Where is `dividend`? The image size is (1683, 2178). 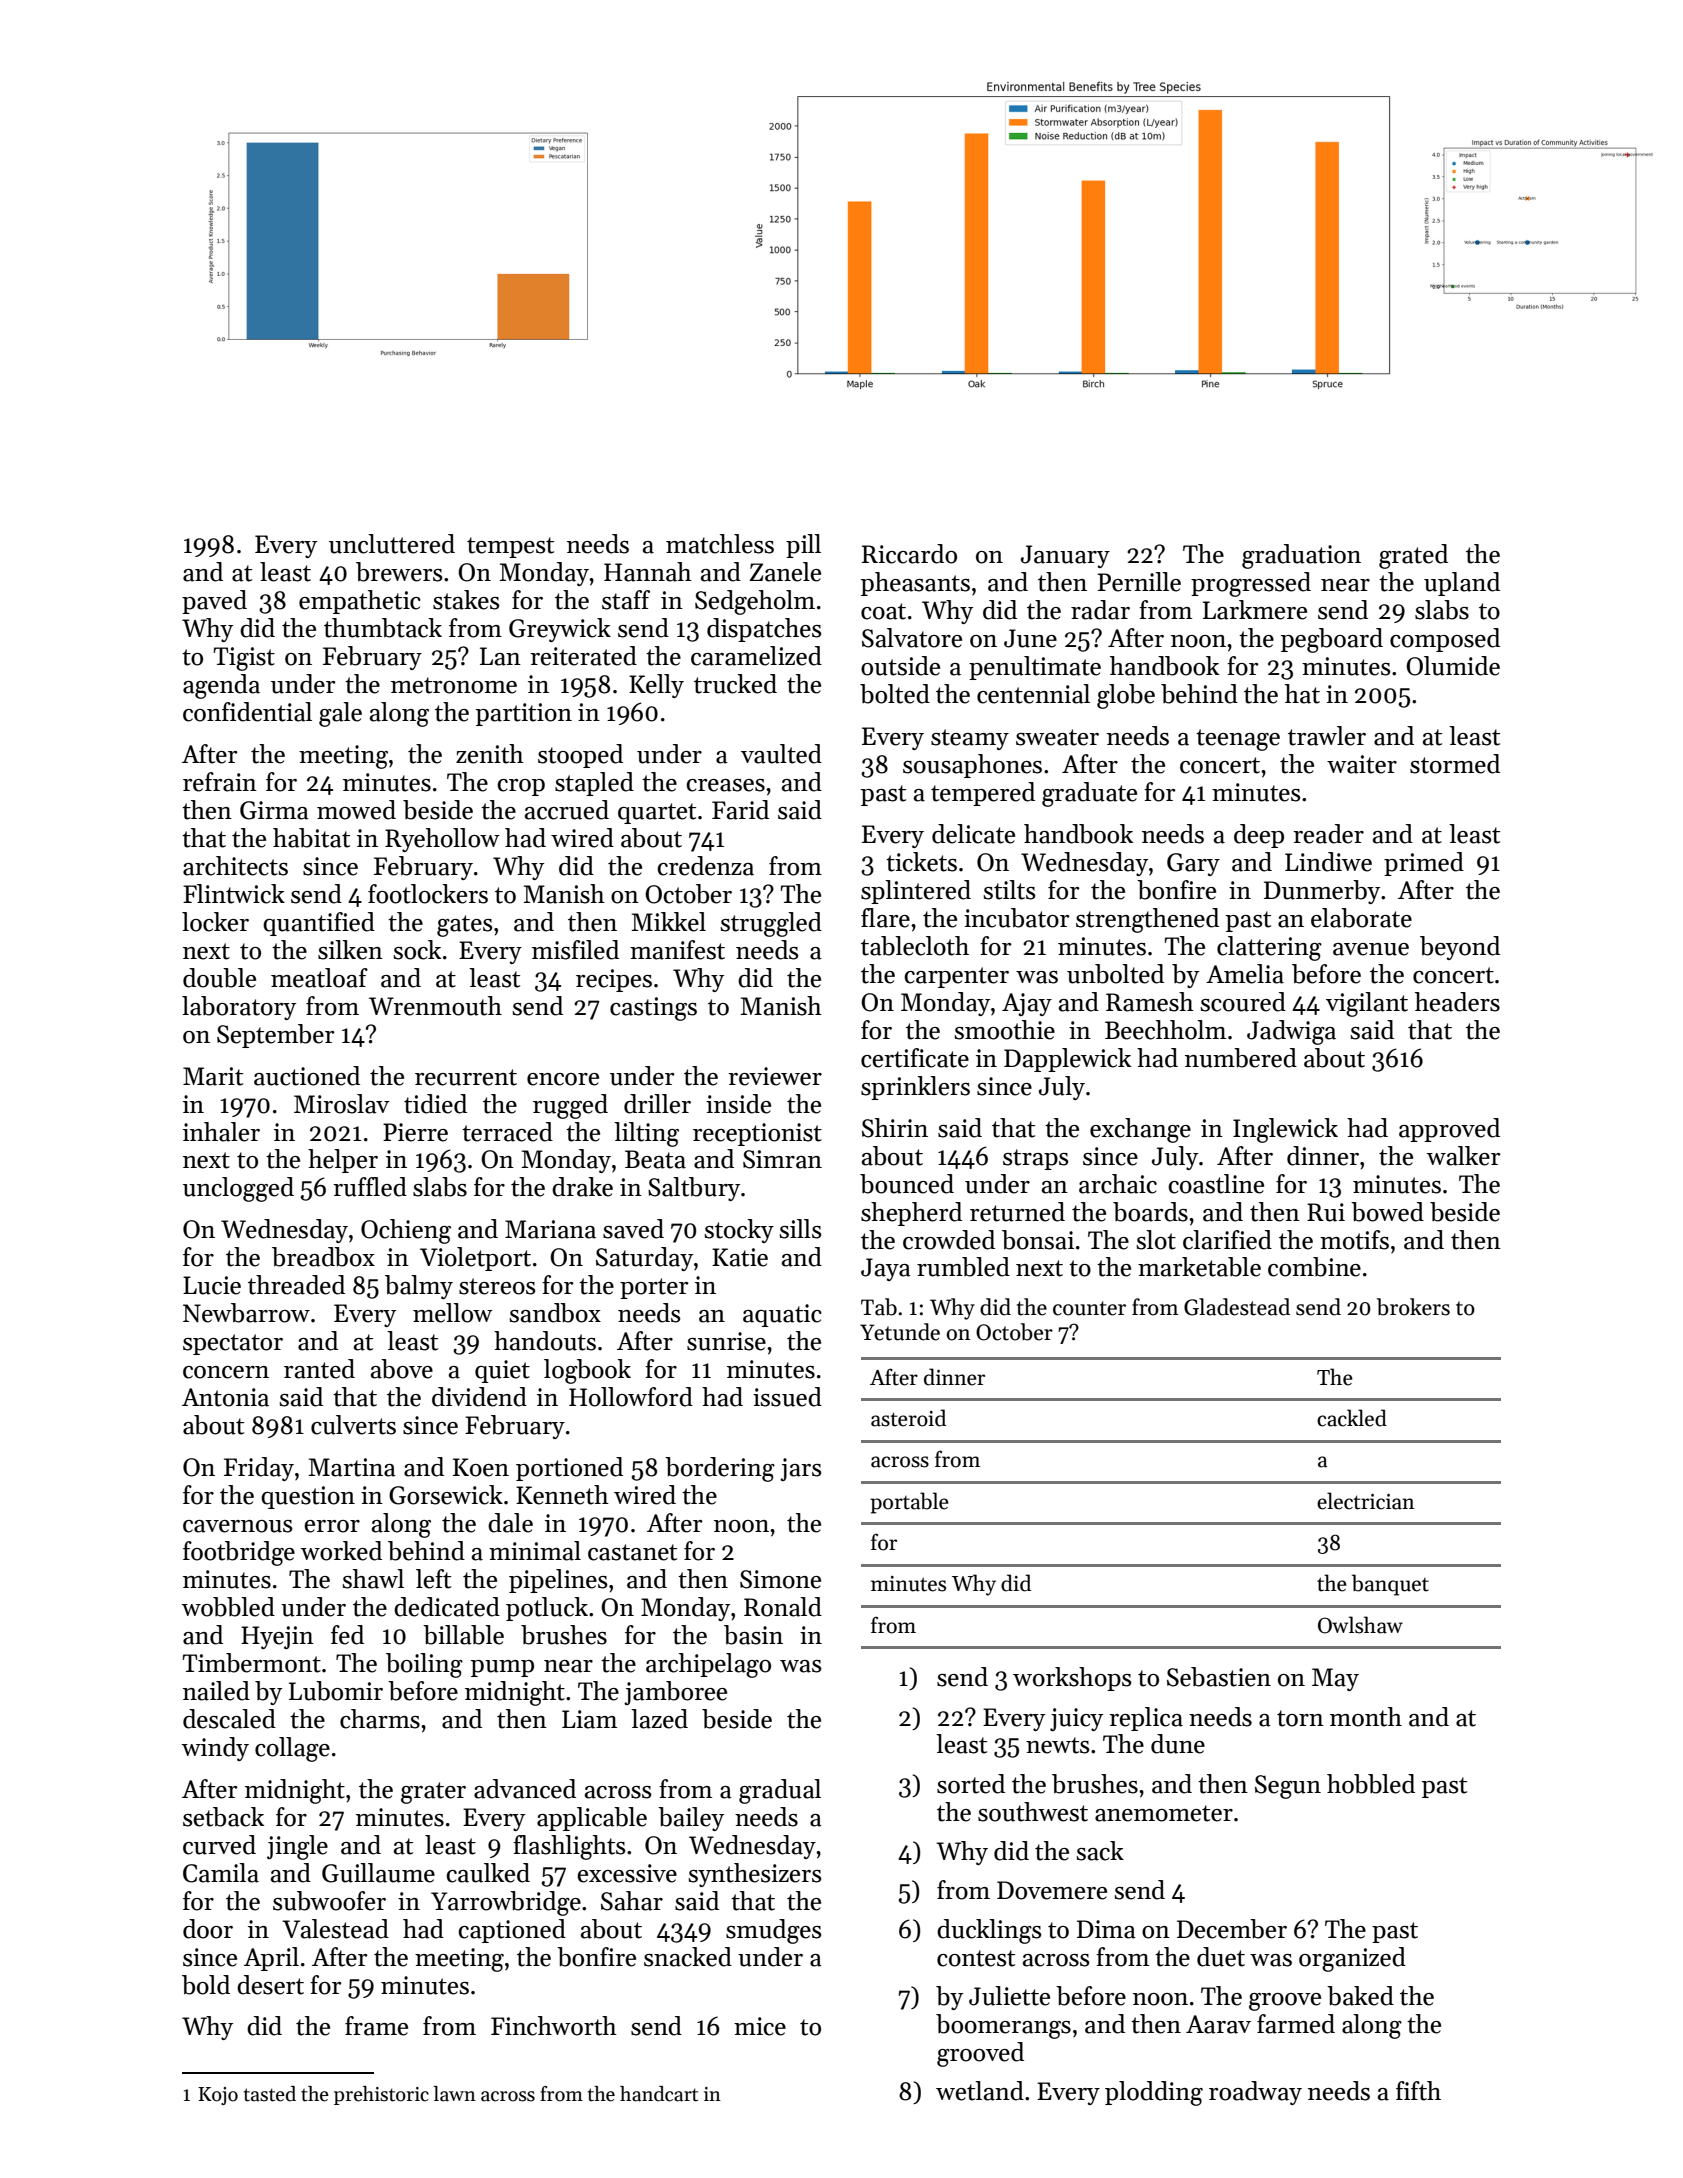 dividend is located at coordinates (479, 1397).
